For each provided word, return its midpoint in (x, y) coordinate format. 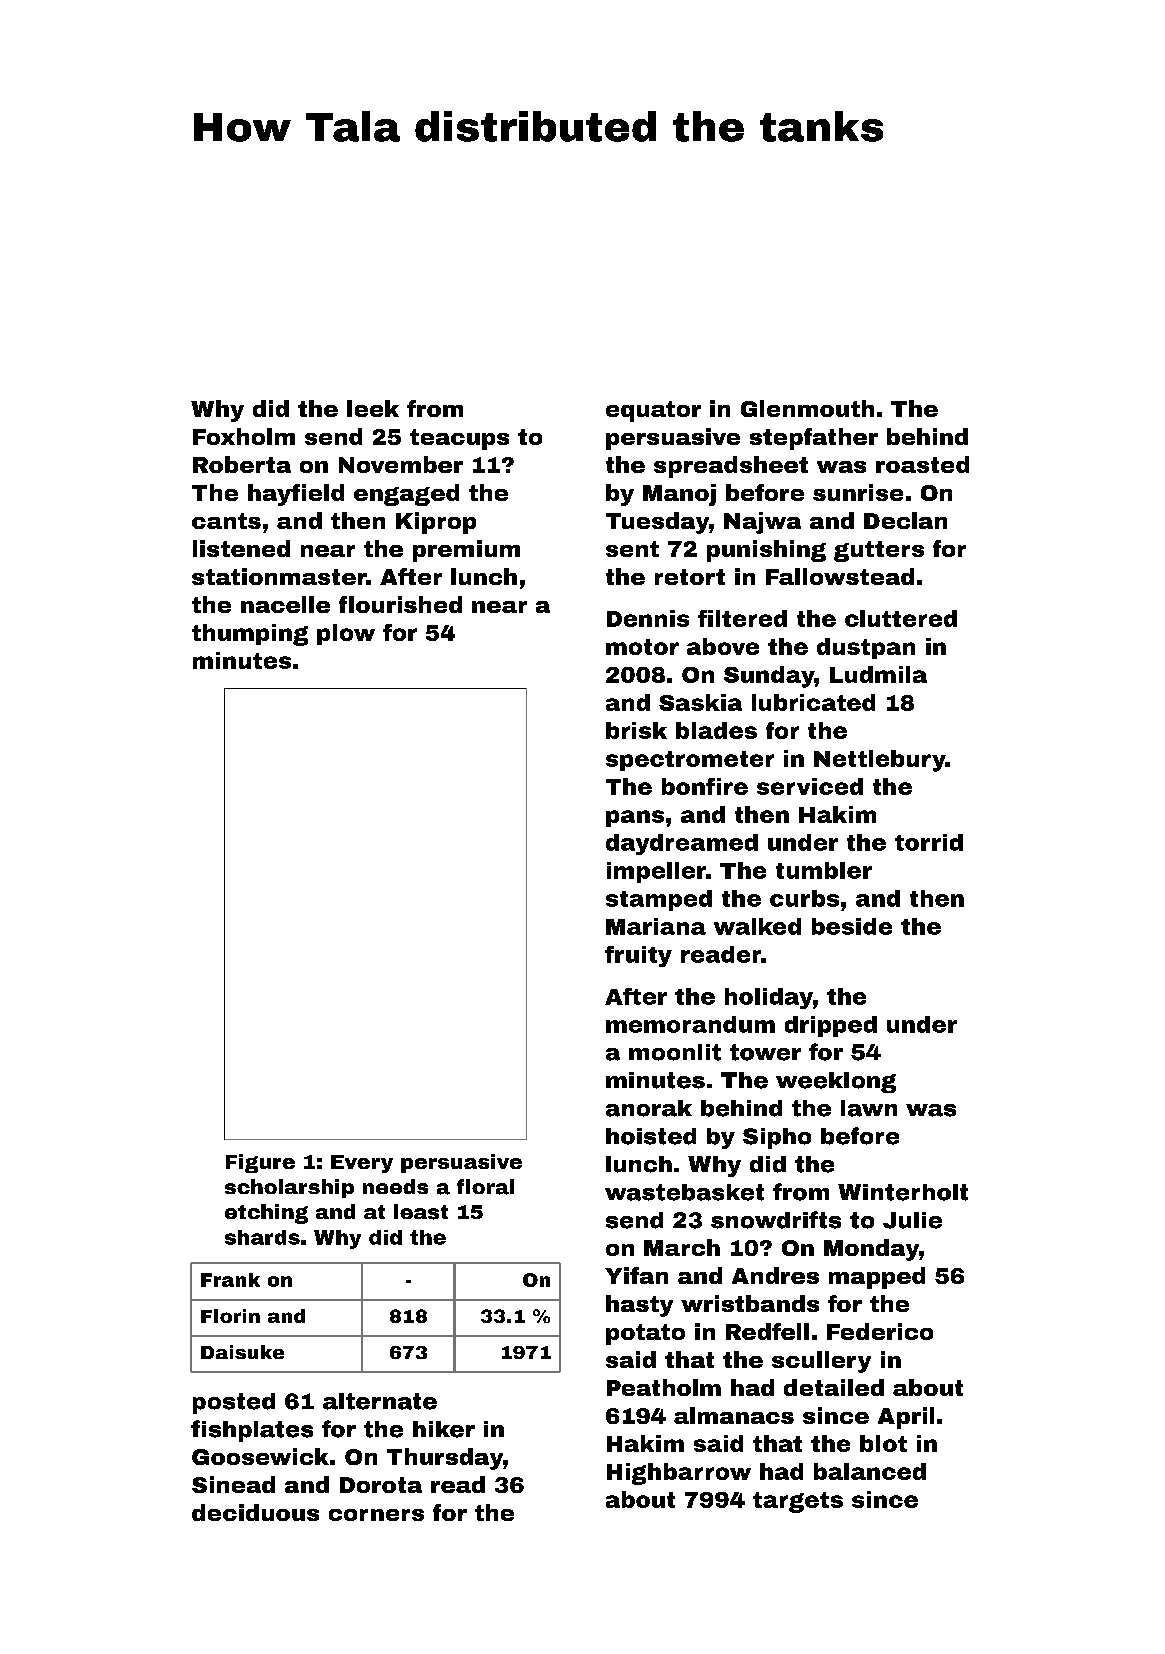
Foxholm (244, 436)
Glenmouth (807, 408)
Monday (871, 1250)
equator (653, 411)
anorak (649, 1108)
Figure (260, 1163)
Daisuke (242, 1352)
